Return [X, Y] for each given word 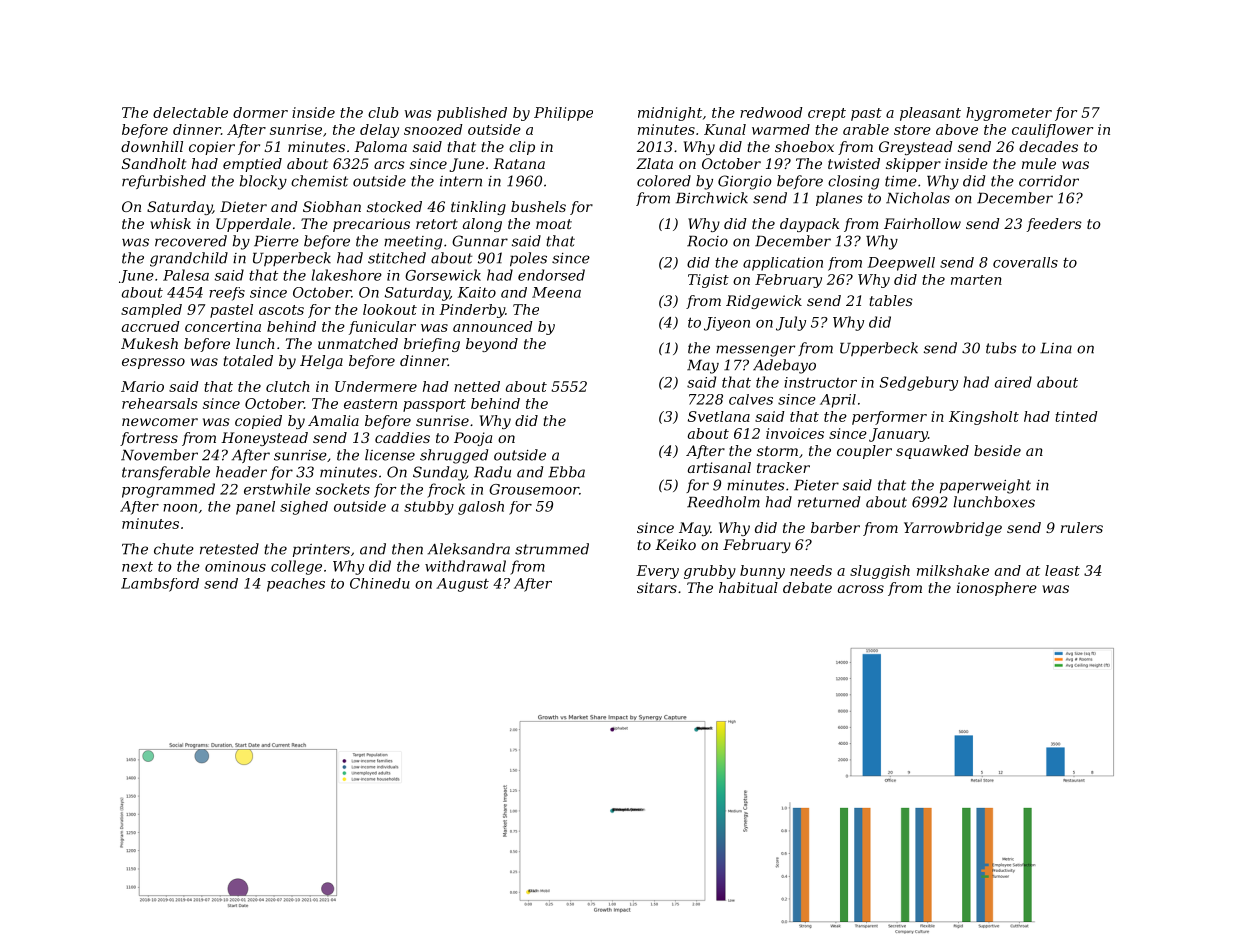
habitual [748, 587]
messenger [755, 351]
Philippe [563, 114]
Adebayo [784, 366]
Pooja [473, 439]
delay [379, 131]
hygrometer [1009, 114]
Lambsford [160, 585]
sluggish [880, 572]
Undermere [376, 386]
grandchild [189, 259]
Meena [556, 292]
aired [1013, 382]
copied [258, 422]
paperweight [985, 486]
